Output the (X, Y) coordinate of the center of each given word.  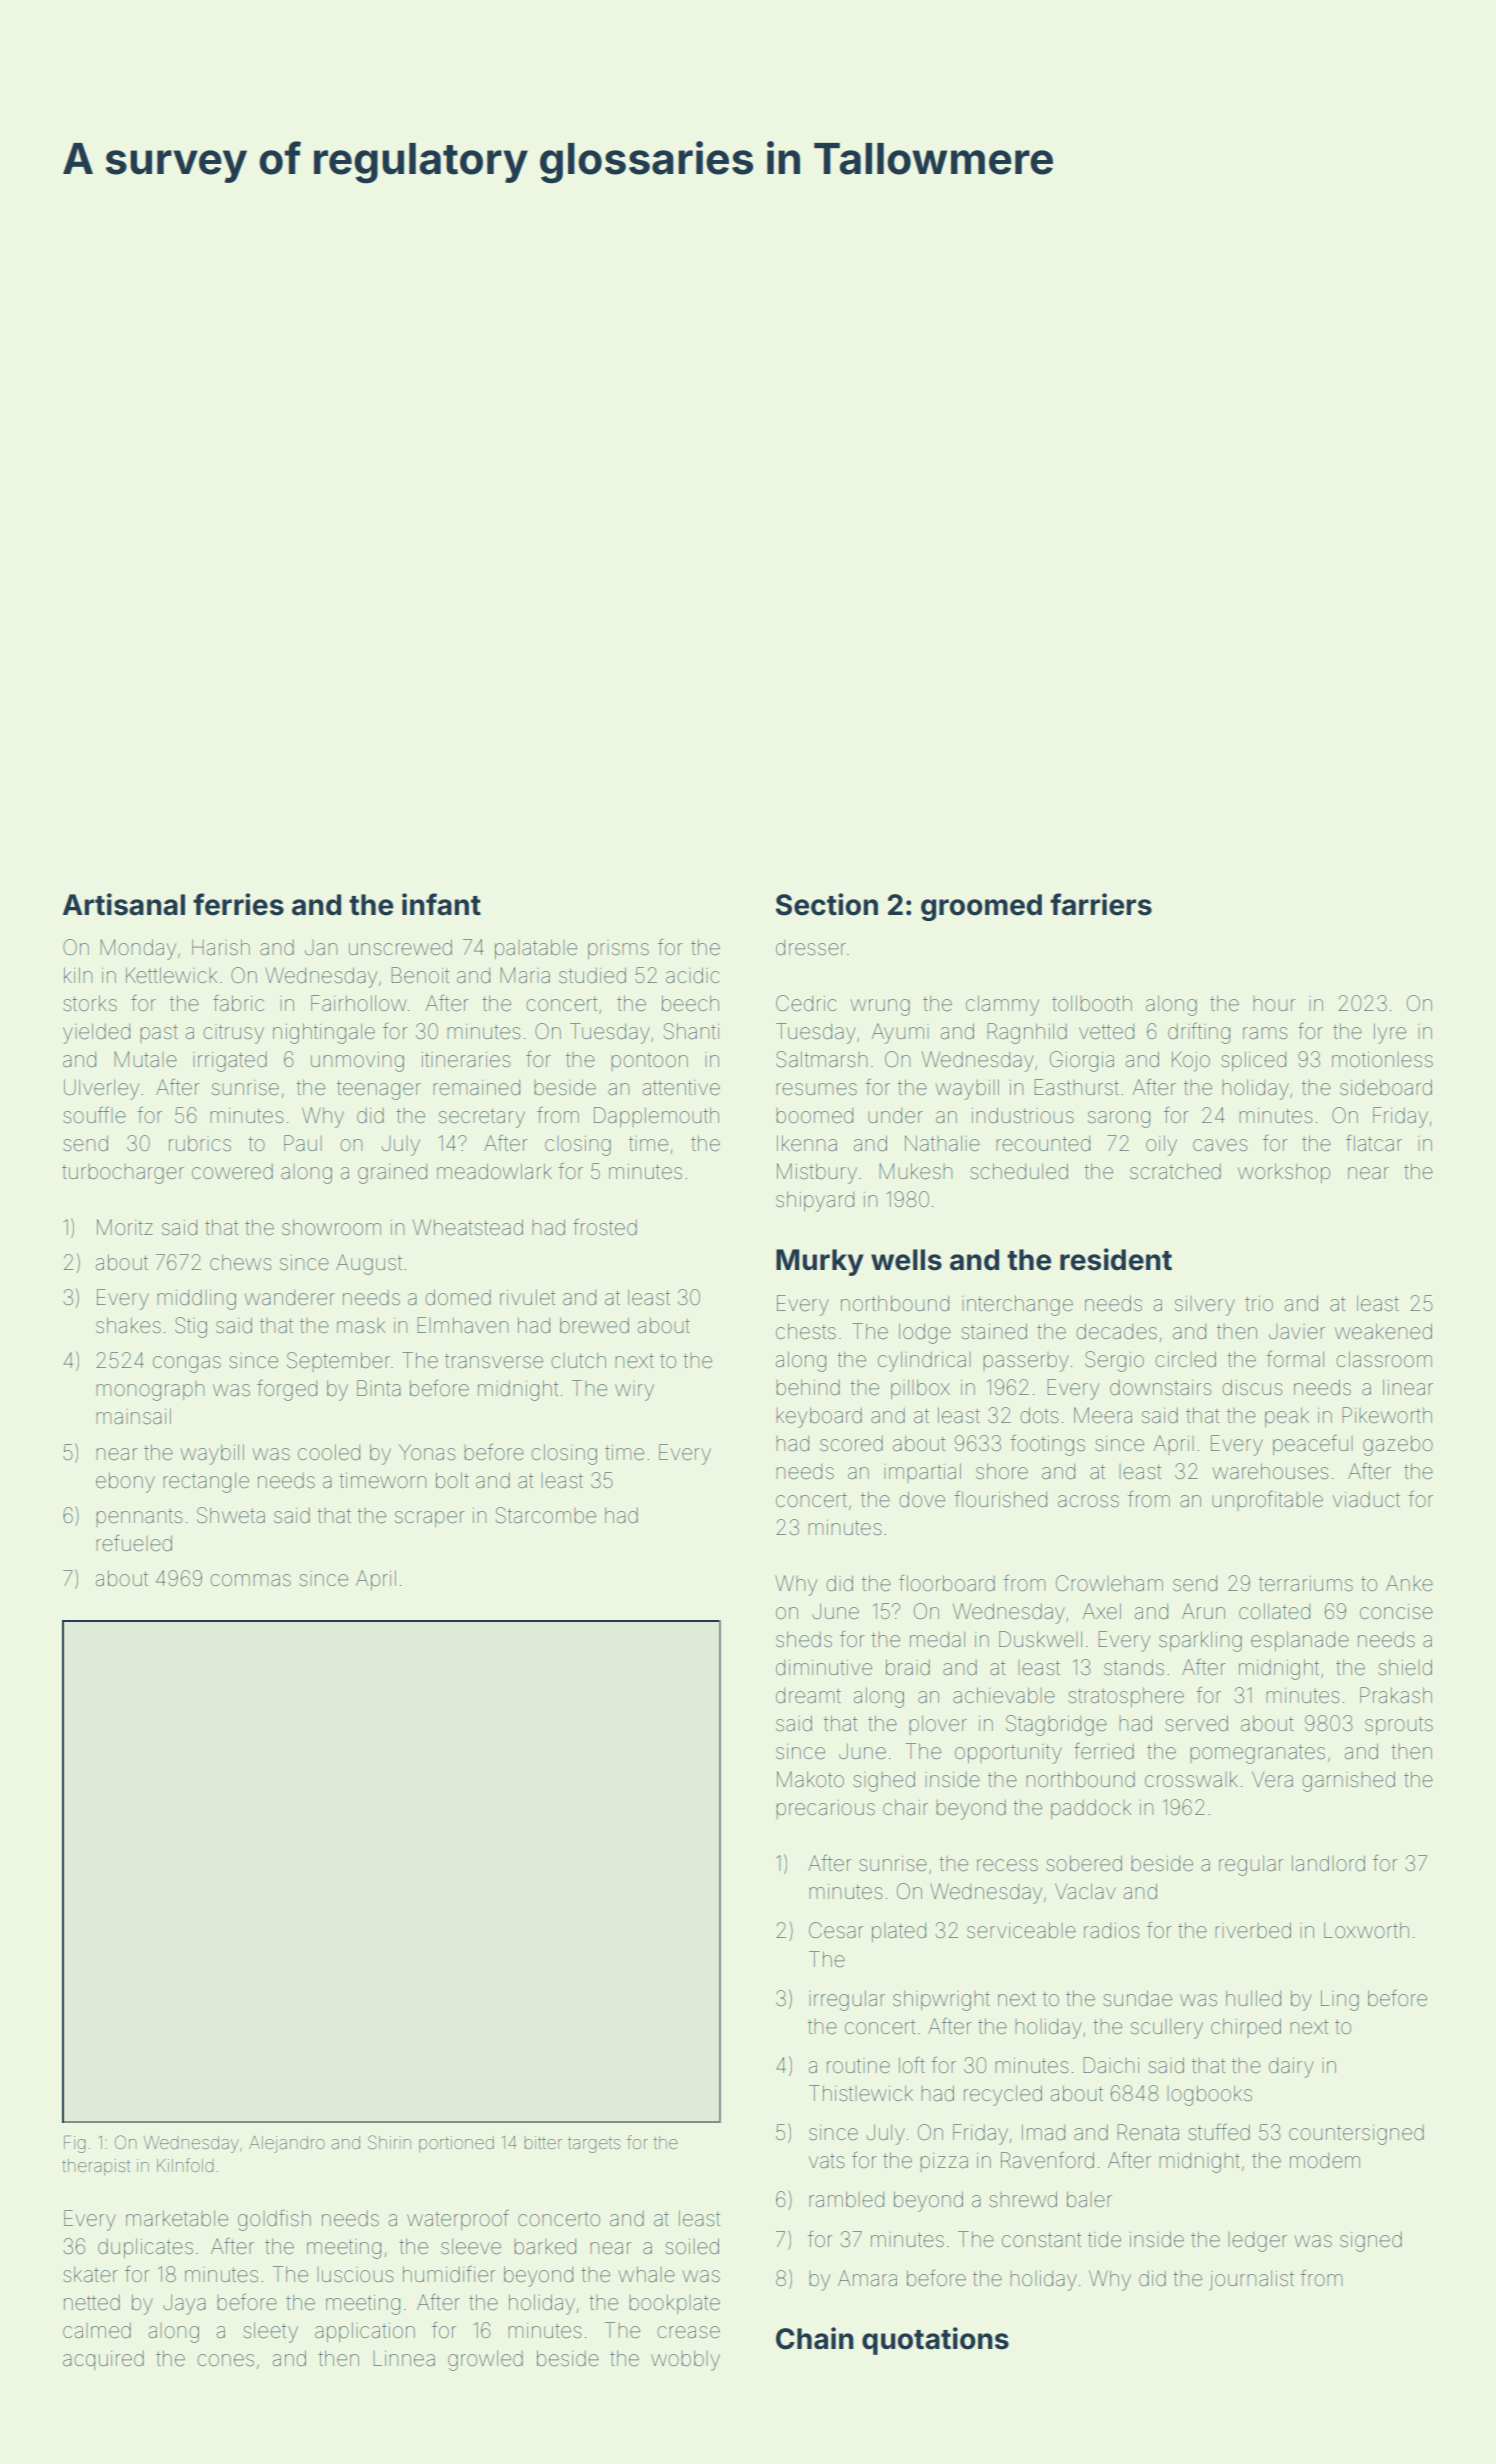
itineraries (466, 1060)
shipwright (941, 2001)
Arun (1203, 1611)
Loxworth (1366, 1930)
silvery (1205, 1306)
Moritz (125, 1227)
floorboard (947, 1583)
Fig (75, 2144)
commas (251, 1580)
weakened (1383, 1331)
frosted (605, 1227)
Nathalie (942, 1143)
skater (90, 2275)
